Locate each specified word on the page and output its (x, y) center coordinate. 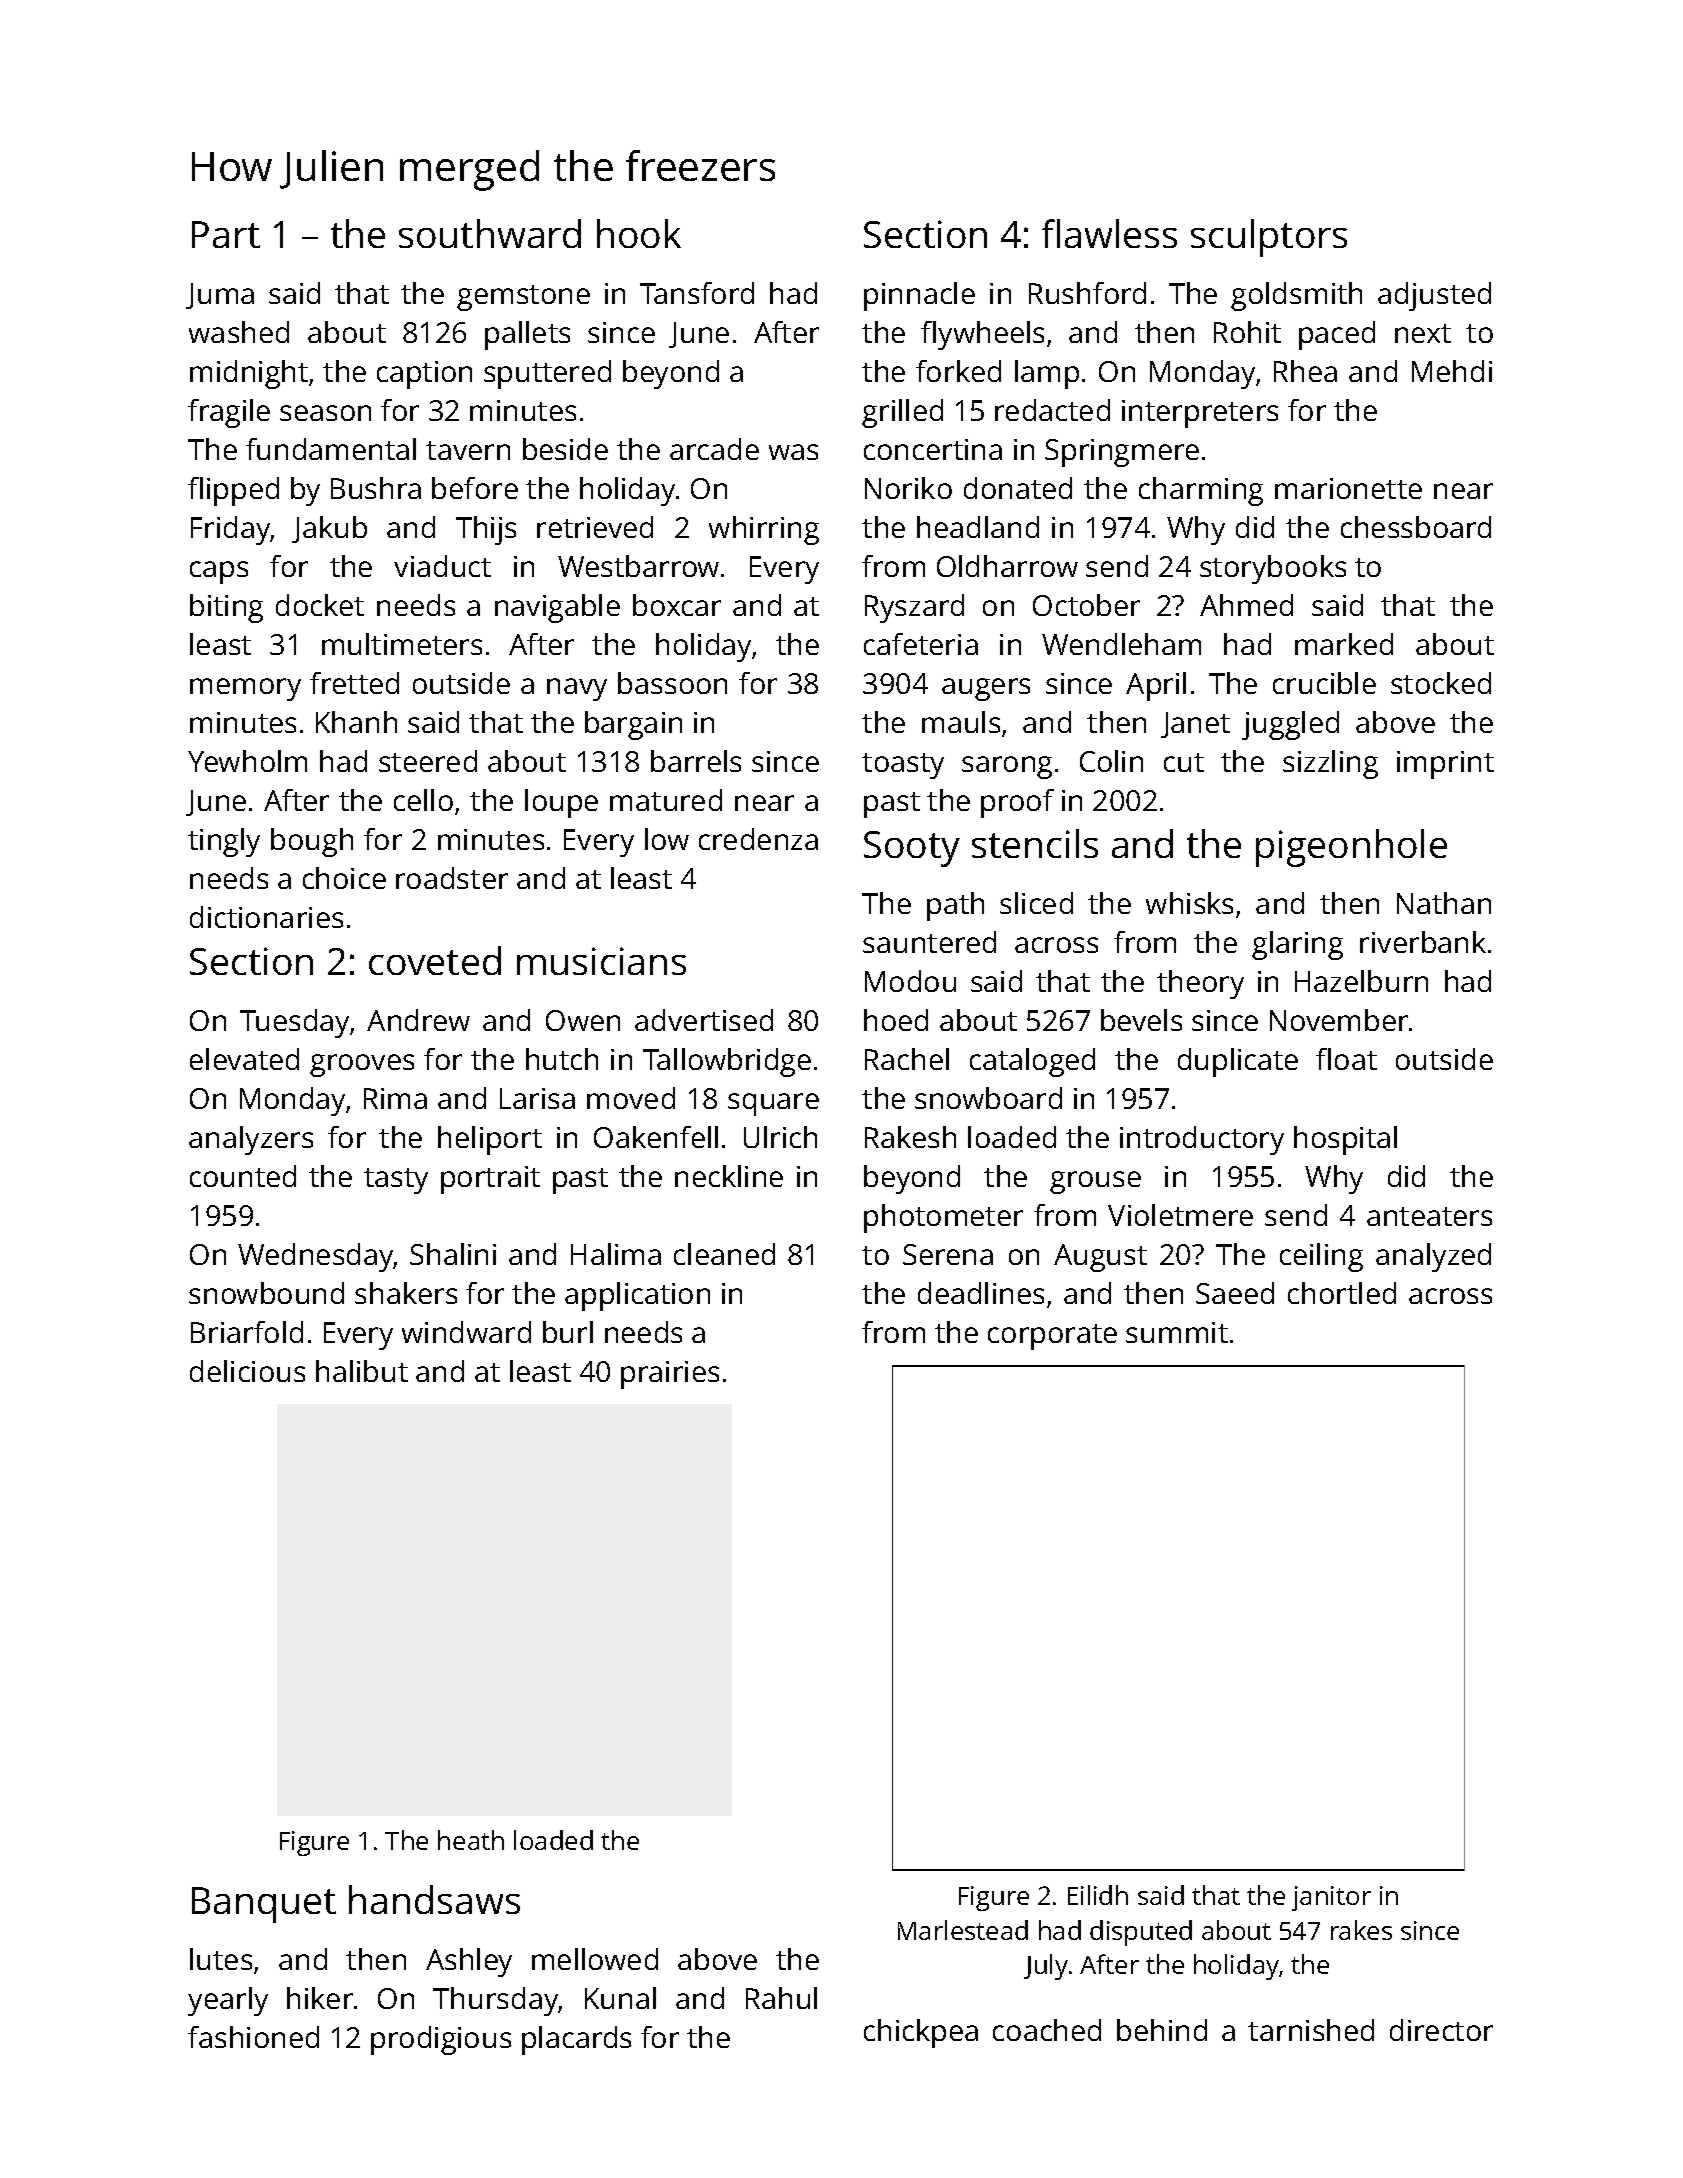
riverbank (1423, 942)
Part (226, 234)
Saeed (1235, 1293)
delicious (247, 1371)
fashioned (253, 2037)
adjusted (1434, 296)
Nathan (1444, 903)
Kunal (620, 1998)
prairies (670, 1375)
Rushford (1087, 293)
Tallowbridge (727, 1062)
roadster (452, 878)
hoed (896, 1020)
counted (243, 1176)
